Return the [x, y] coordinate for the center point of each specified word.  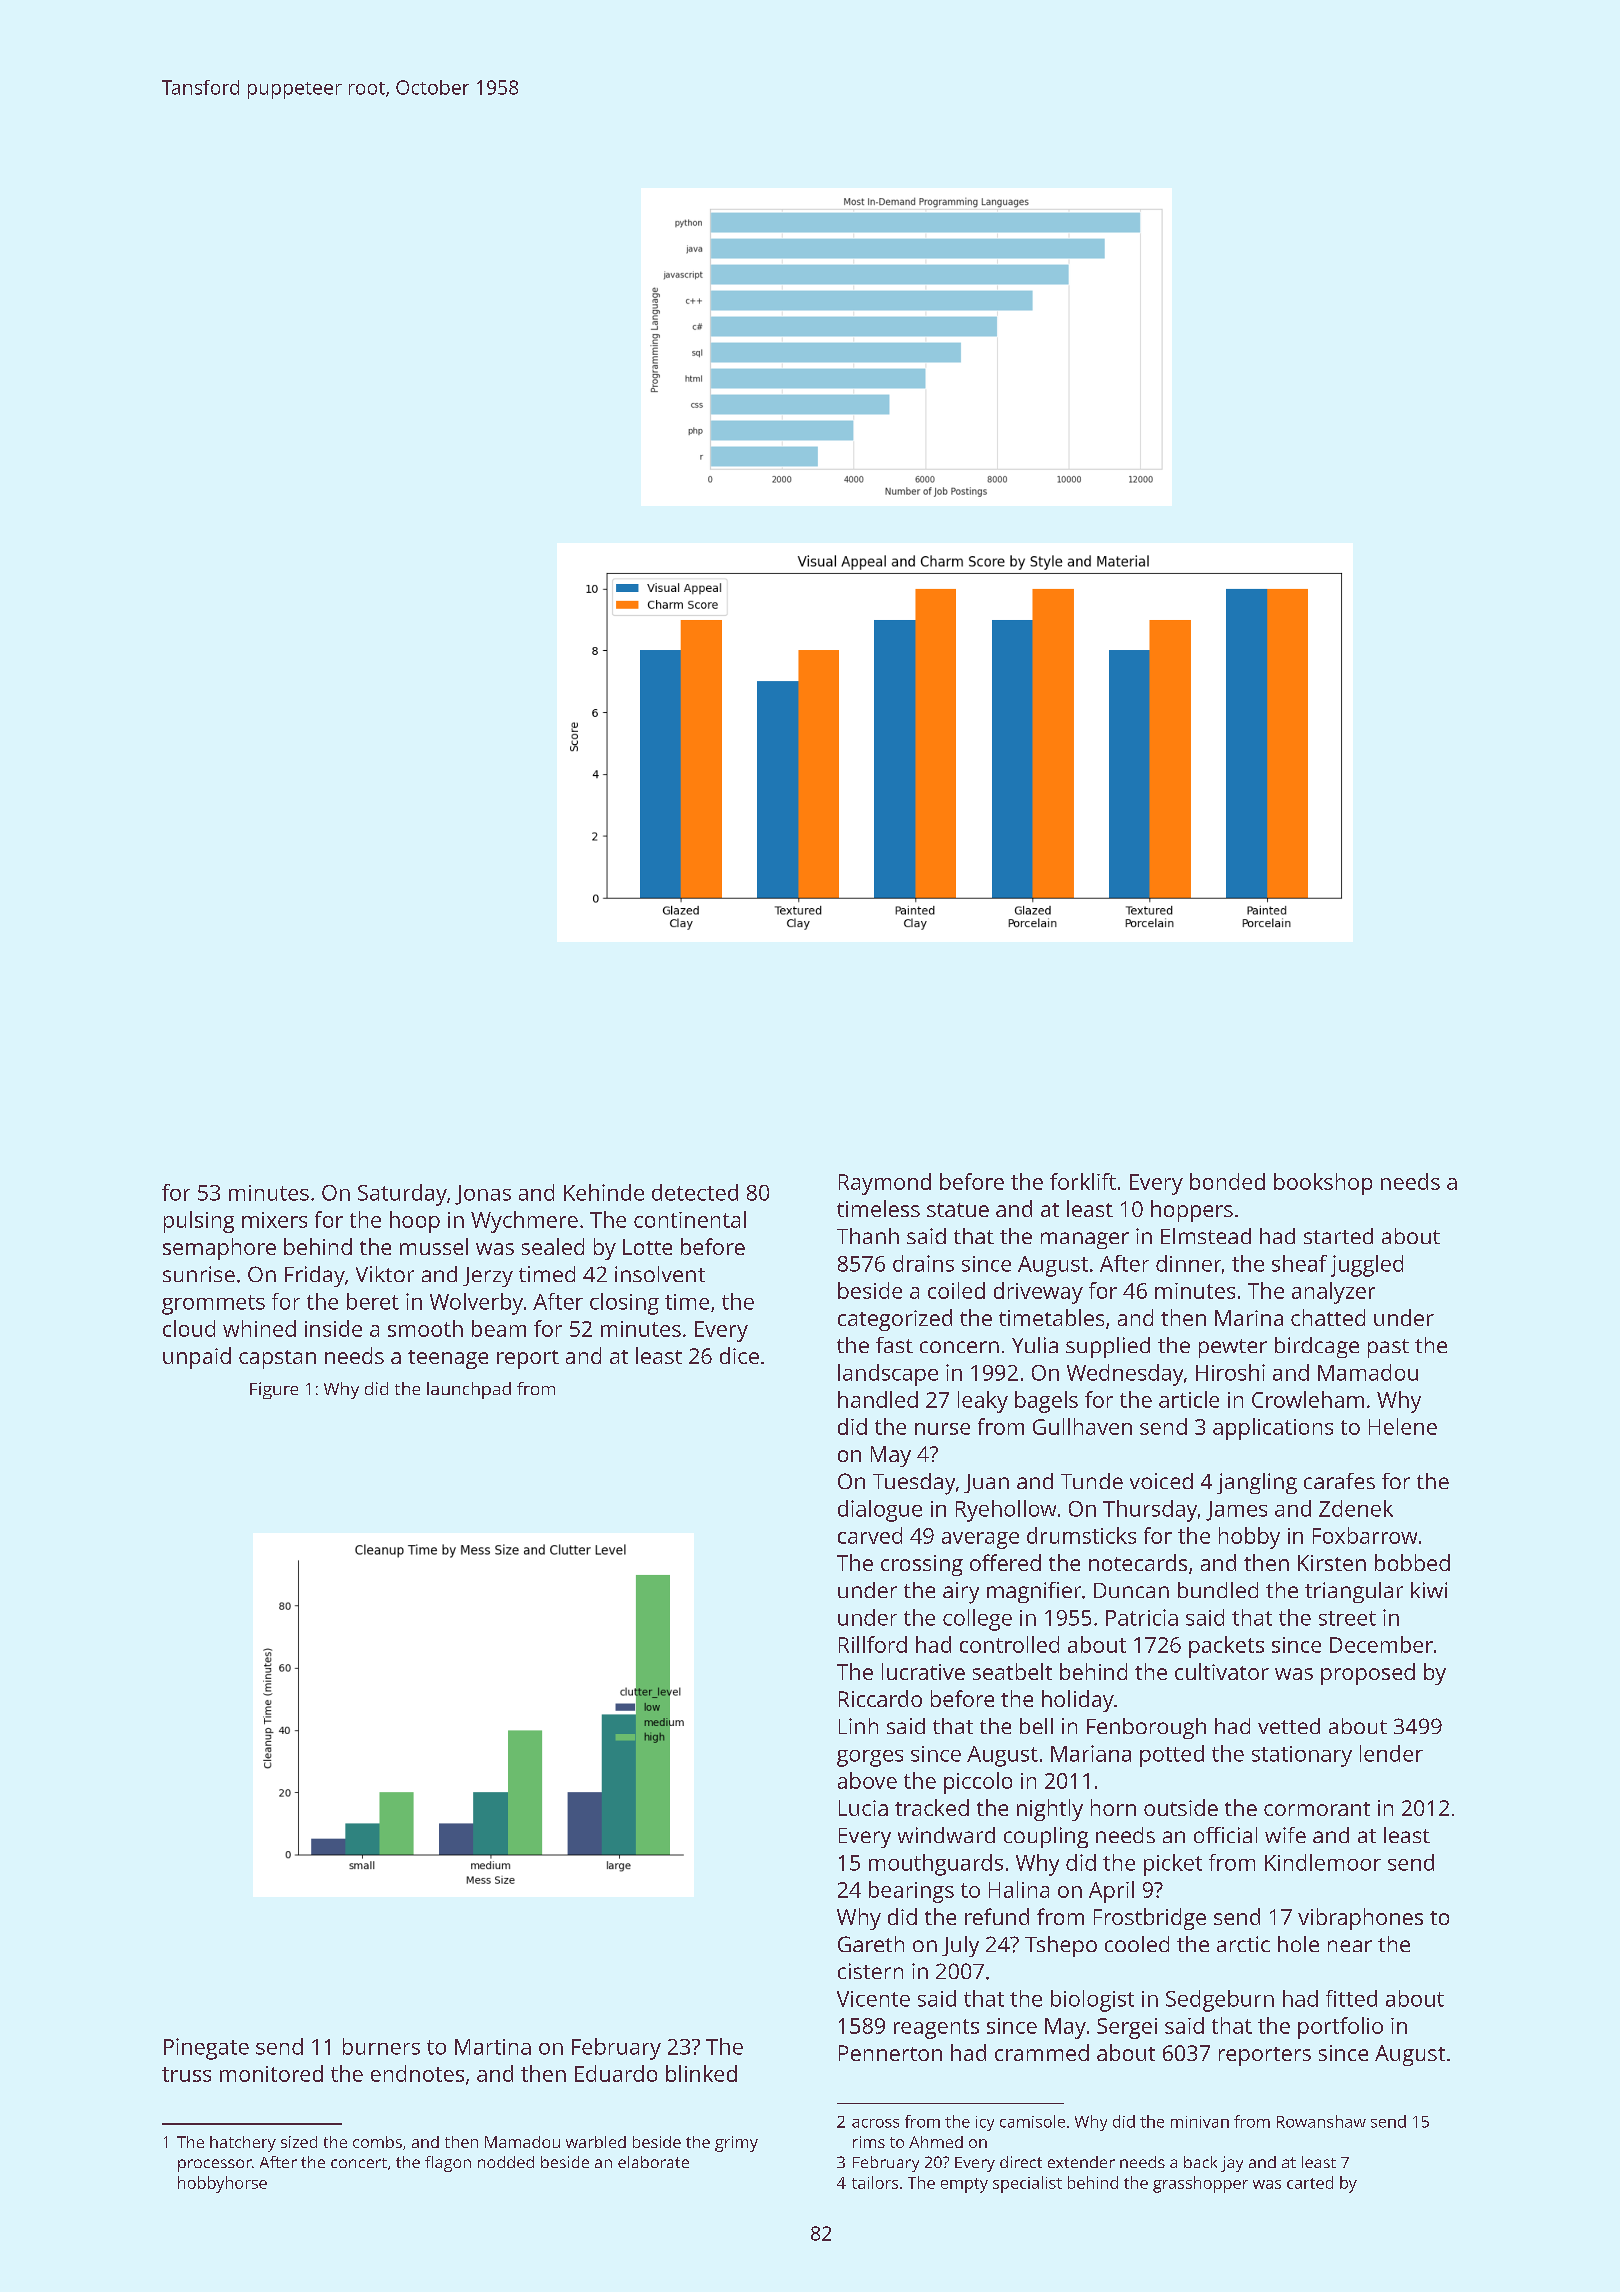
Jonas [483, 1195]
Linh [858, 1726]
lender [1391, 1753]
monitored [271, 2073]
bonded [1227, 1181]
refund [997, 1916]
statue [958, 1210]
